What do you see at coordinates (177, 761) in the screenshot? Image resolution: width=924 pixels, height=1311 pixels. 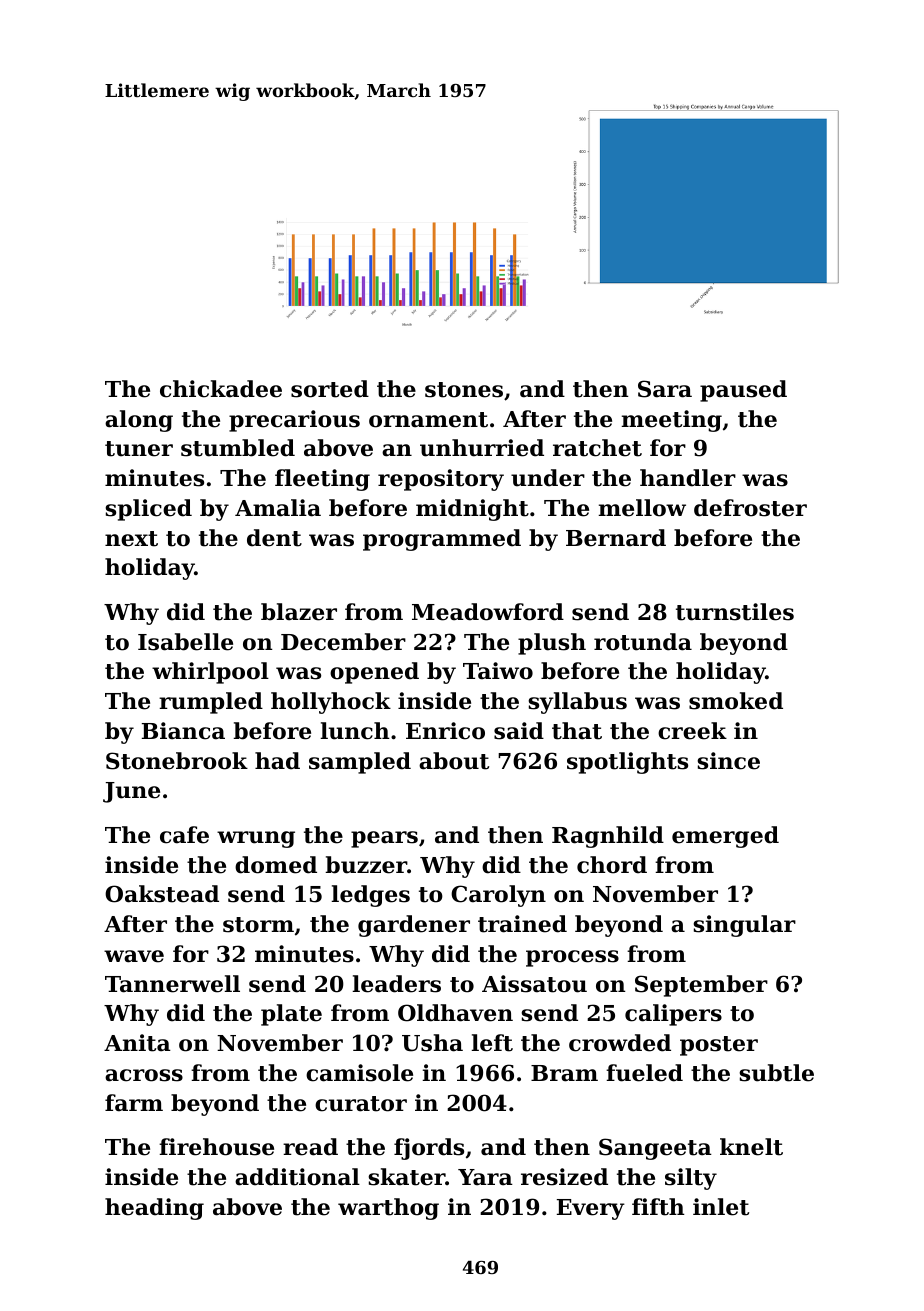 I see `Stonebrook` at bounding box center [177, 761].
